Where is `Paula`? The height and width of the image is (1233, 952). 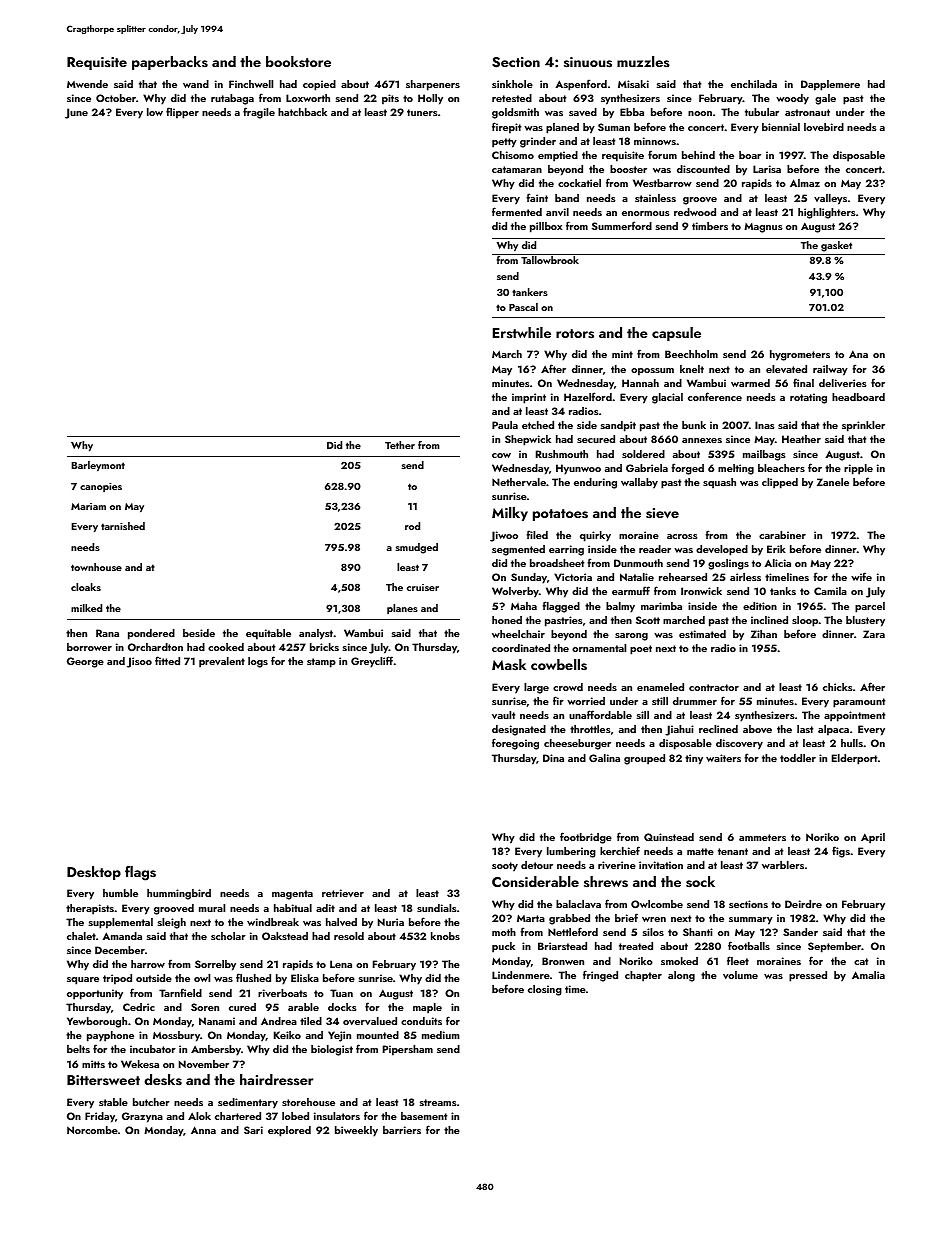
Paula is located at coordinates (505, 425).
